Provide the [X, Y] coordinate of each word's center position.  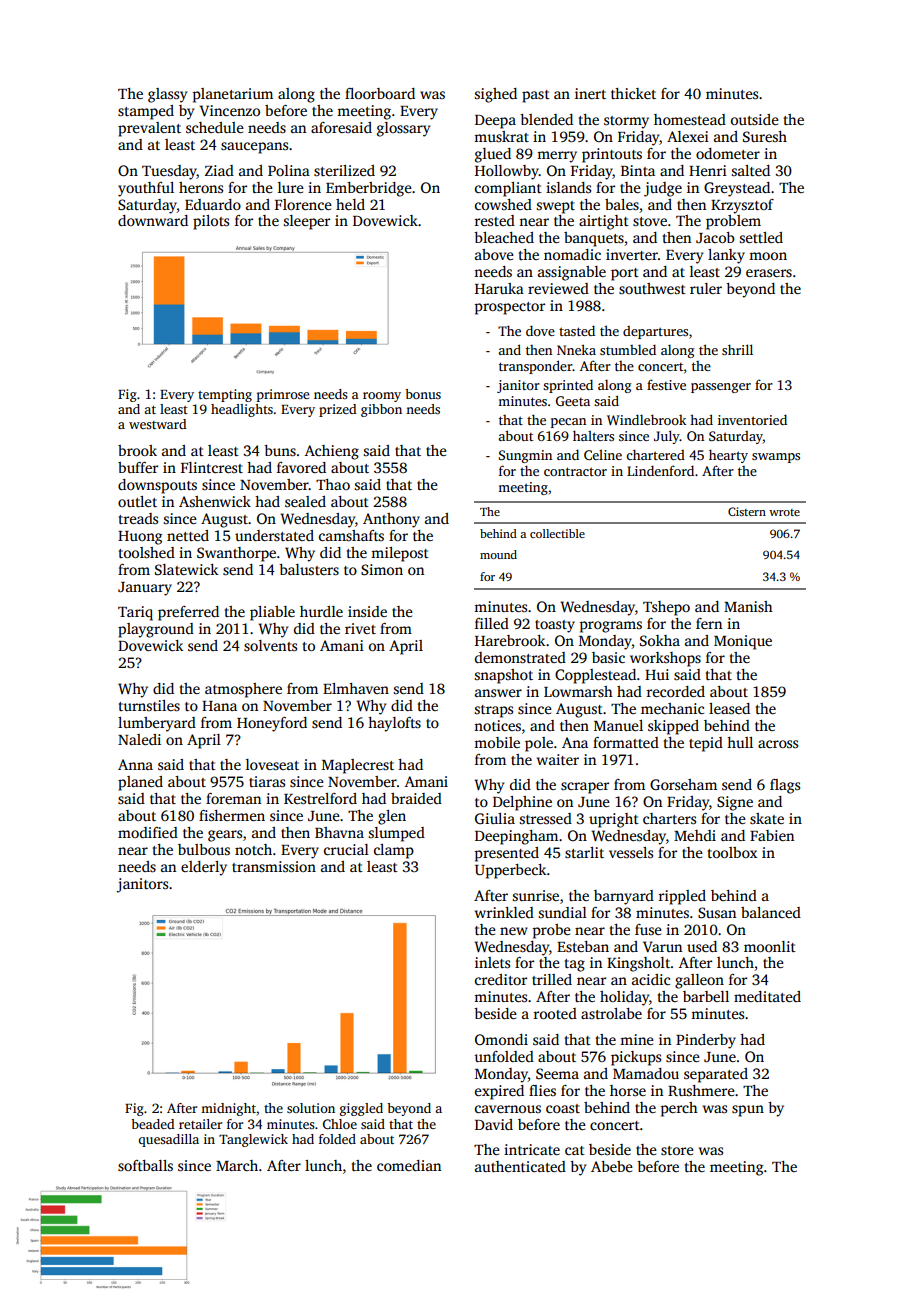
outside [755, 119]
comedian [409, 1165]
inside [367, 611]
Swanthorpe [236, 554]
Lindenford [660, 470]
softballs [145, 1165]
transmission [274, 866]
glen [392, 817]
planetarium [233, 95]
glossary [403, 129]
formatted [626, 742]
